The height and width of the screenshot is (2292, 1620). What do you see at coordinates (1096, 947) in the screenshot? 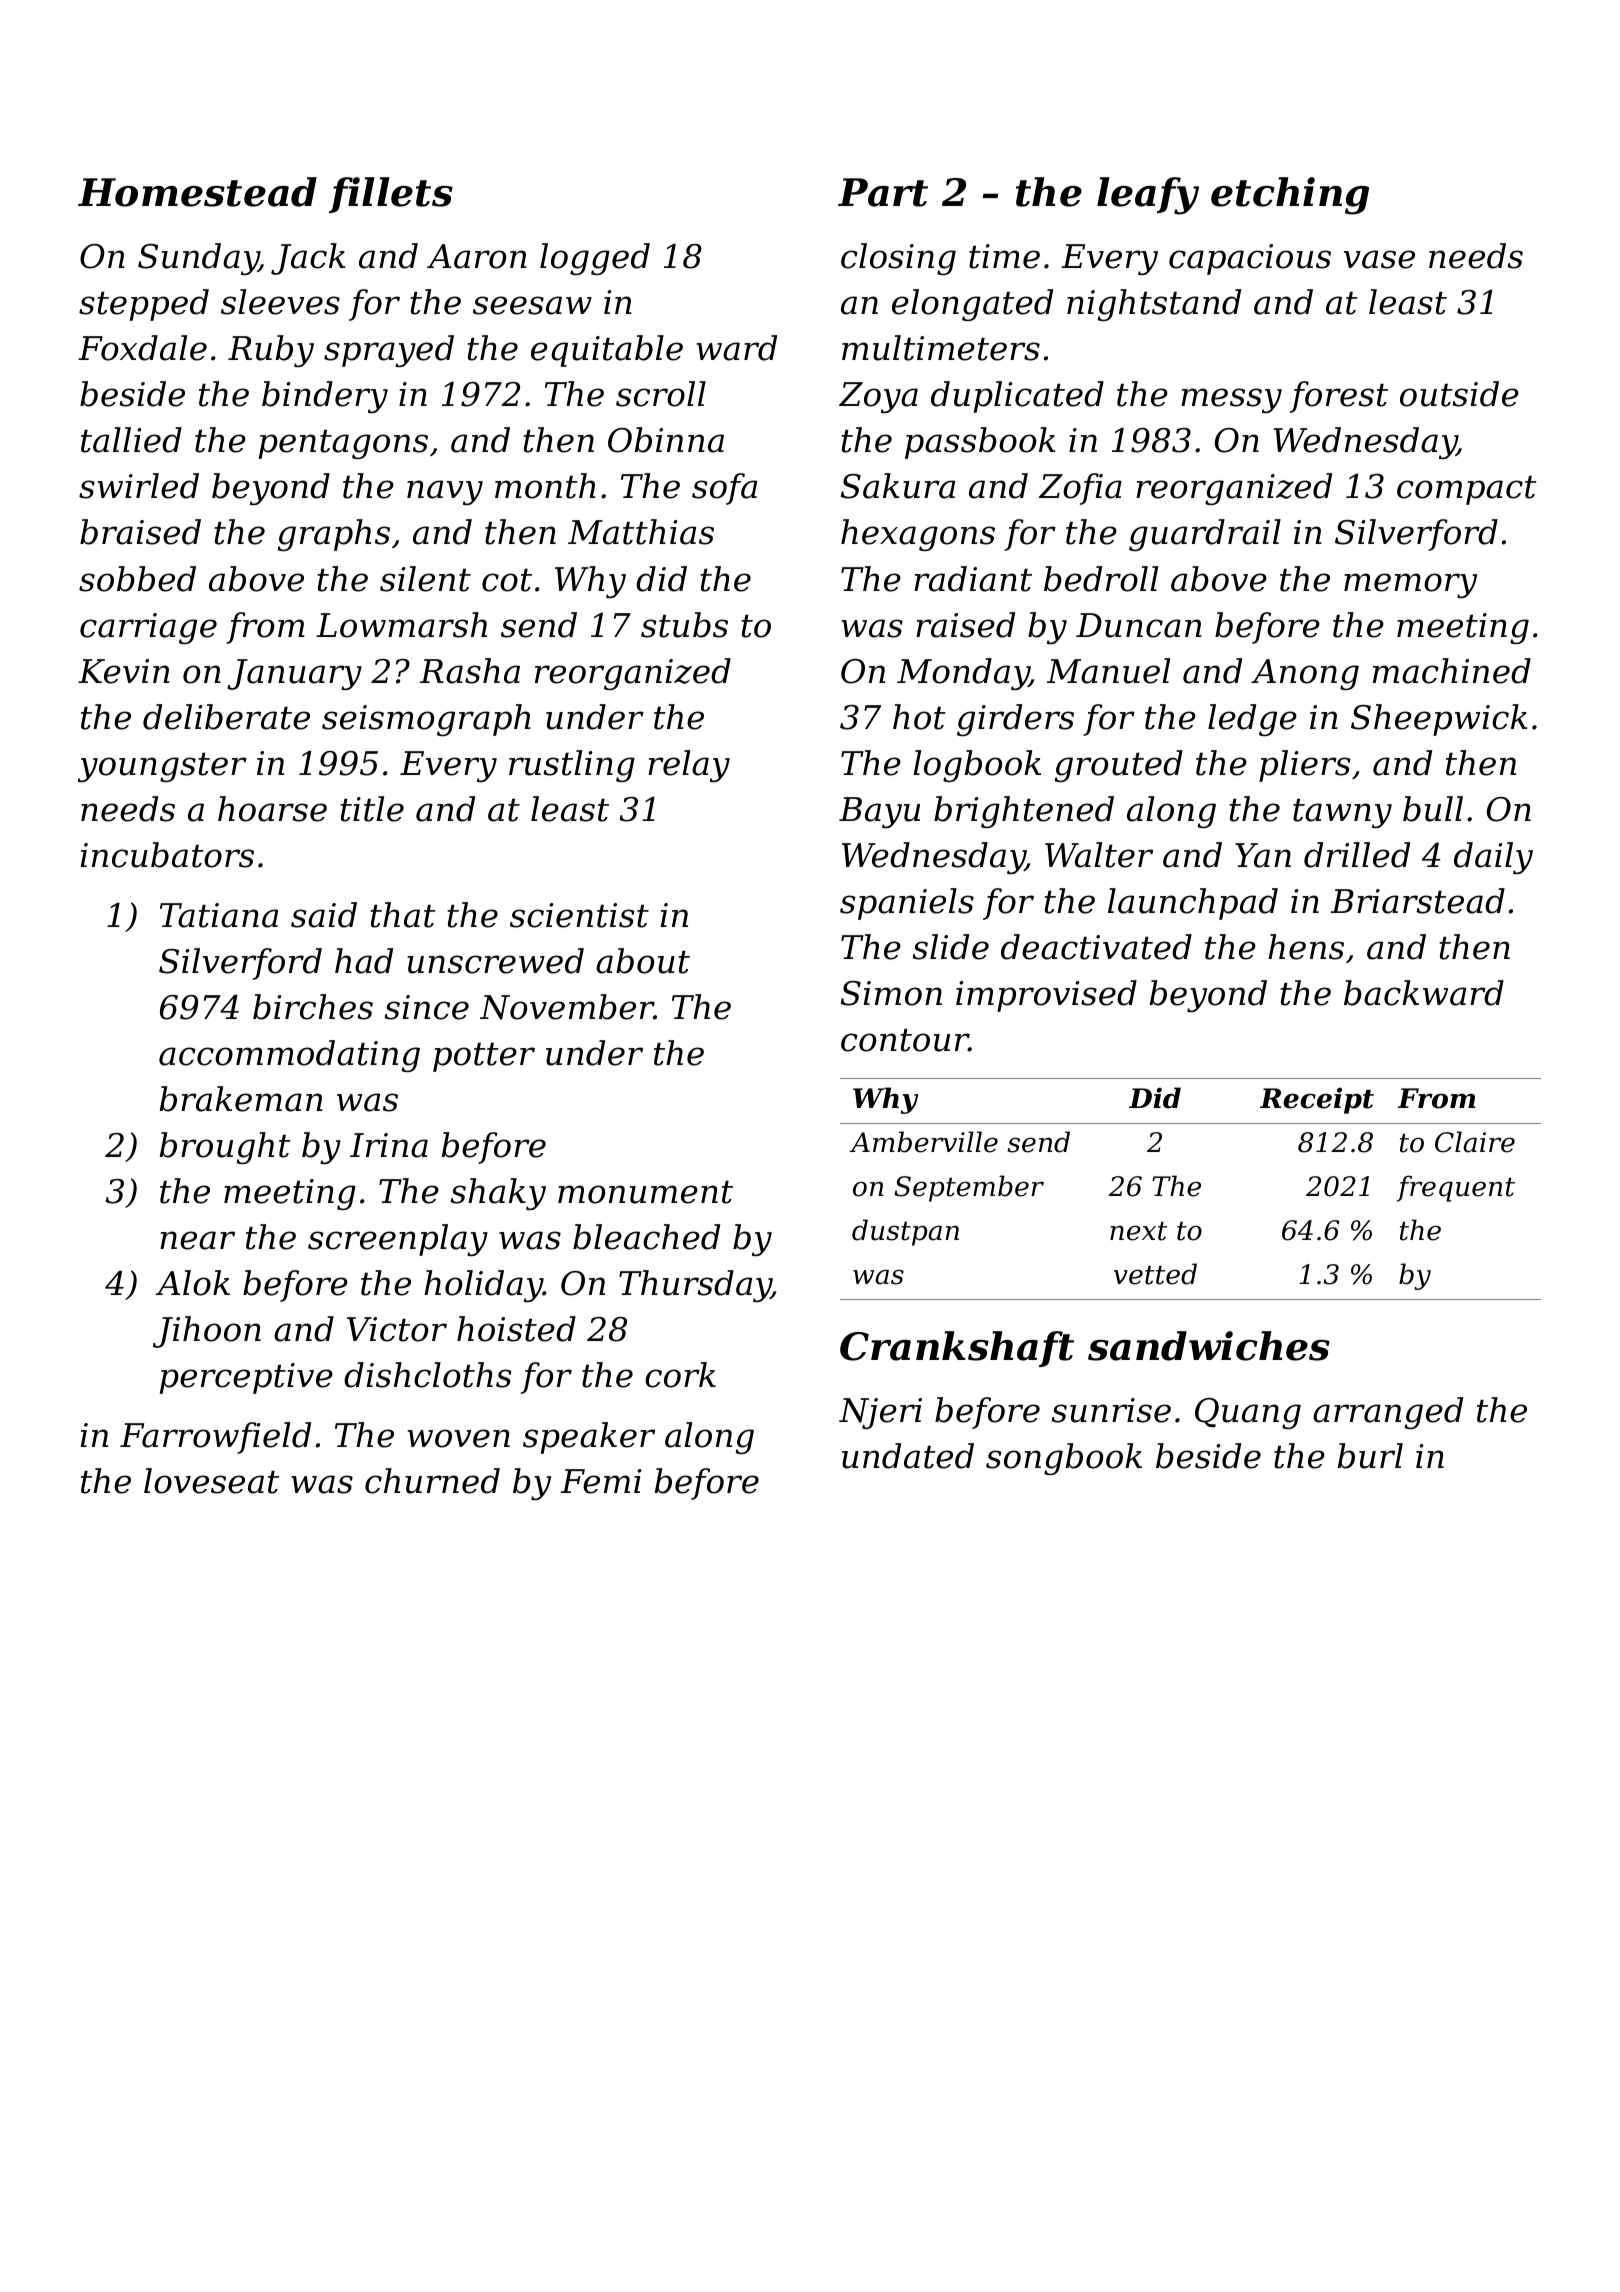
I see `deactivated` at bounding box center [1096, 947].
